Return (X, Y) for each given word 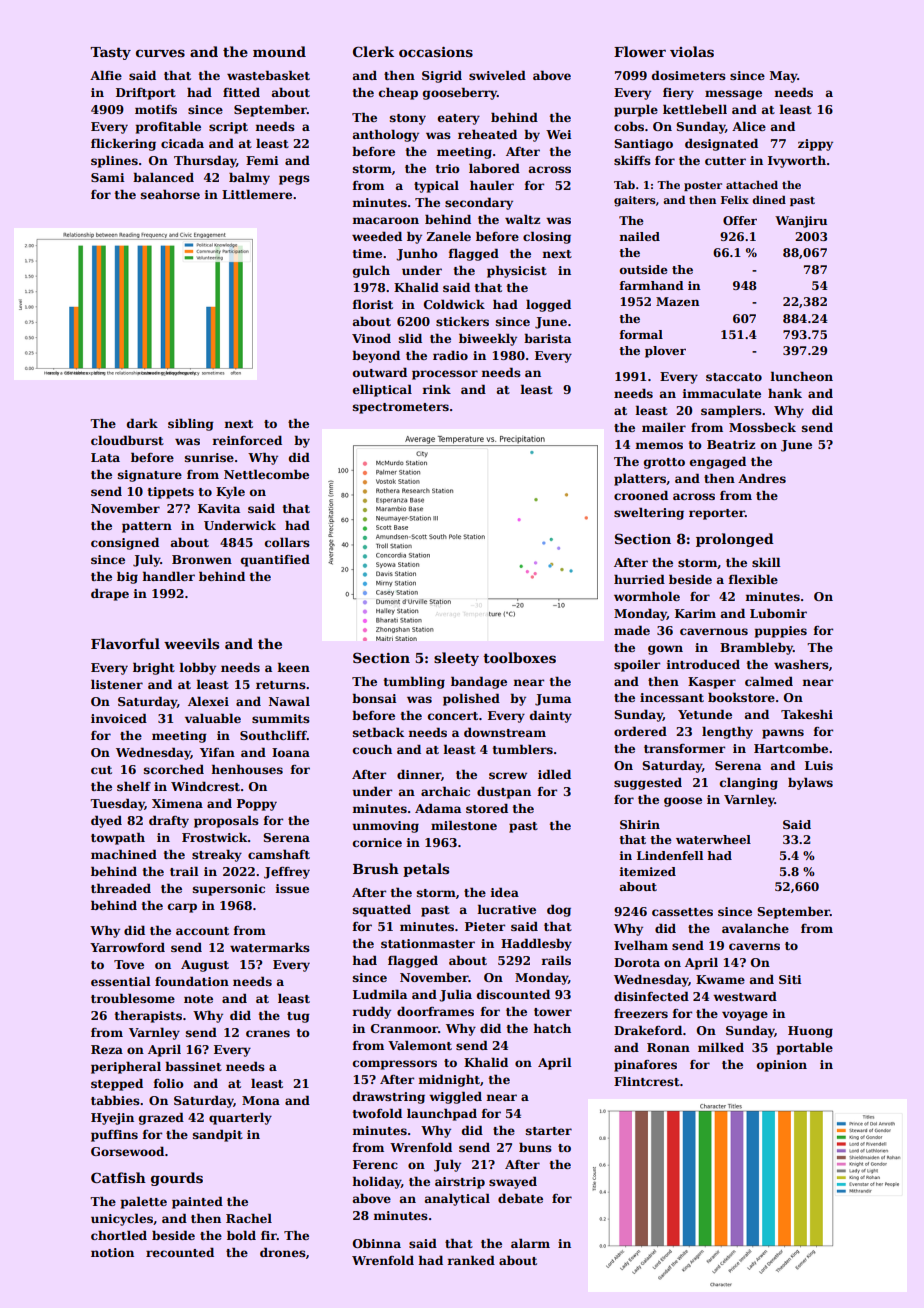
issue (292, 888)
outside (643, 269)
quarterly (240, 1118)
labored (494, 168)
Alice (749, 126)
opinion (782, 1066)
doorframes (435, 1011)
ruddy (371, 1012)
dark (142, 423)
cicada (182, 143)
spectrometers (401, 408)
